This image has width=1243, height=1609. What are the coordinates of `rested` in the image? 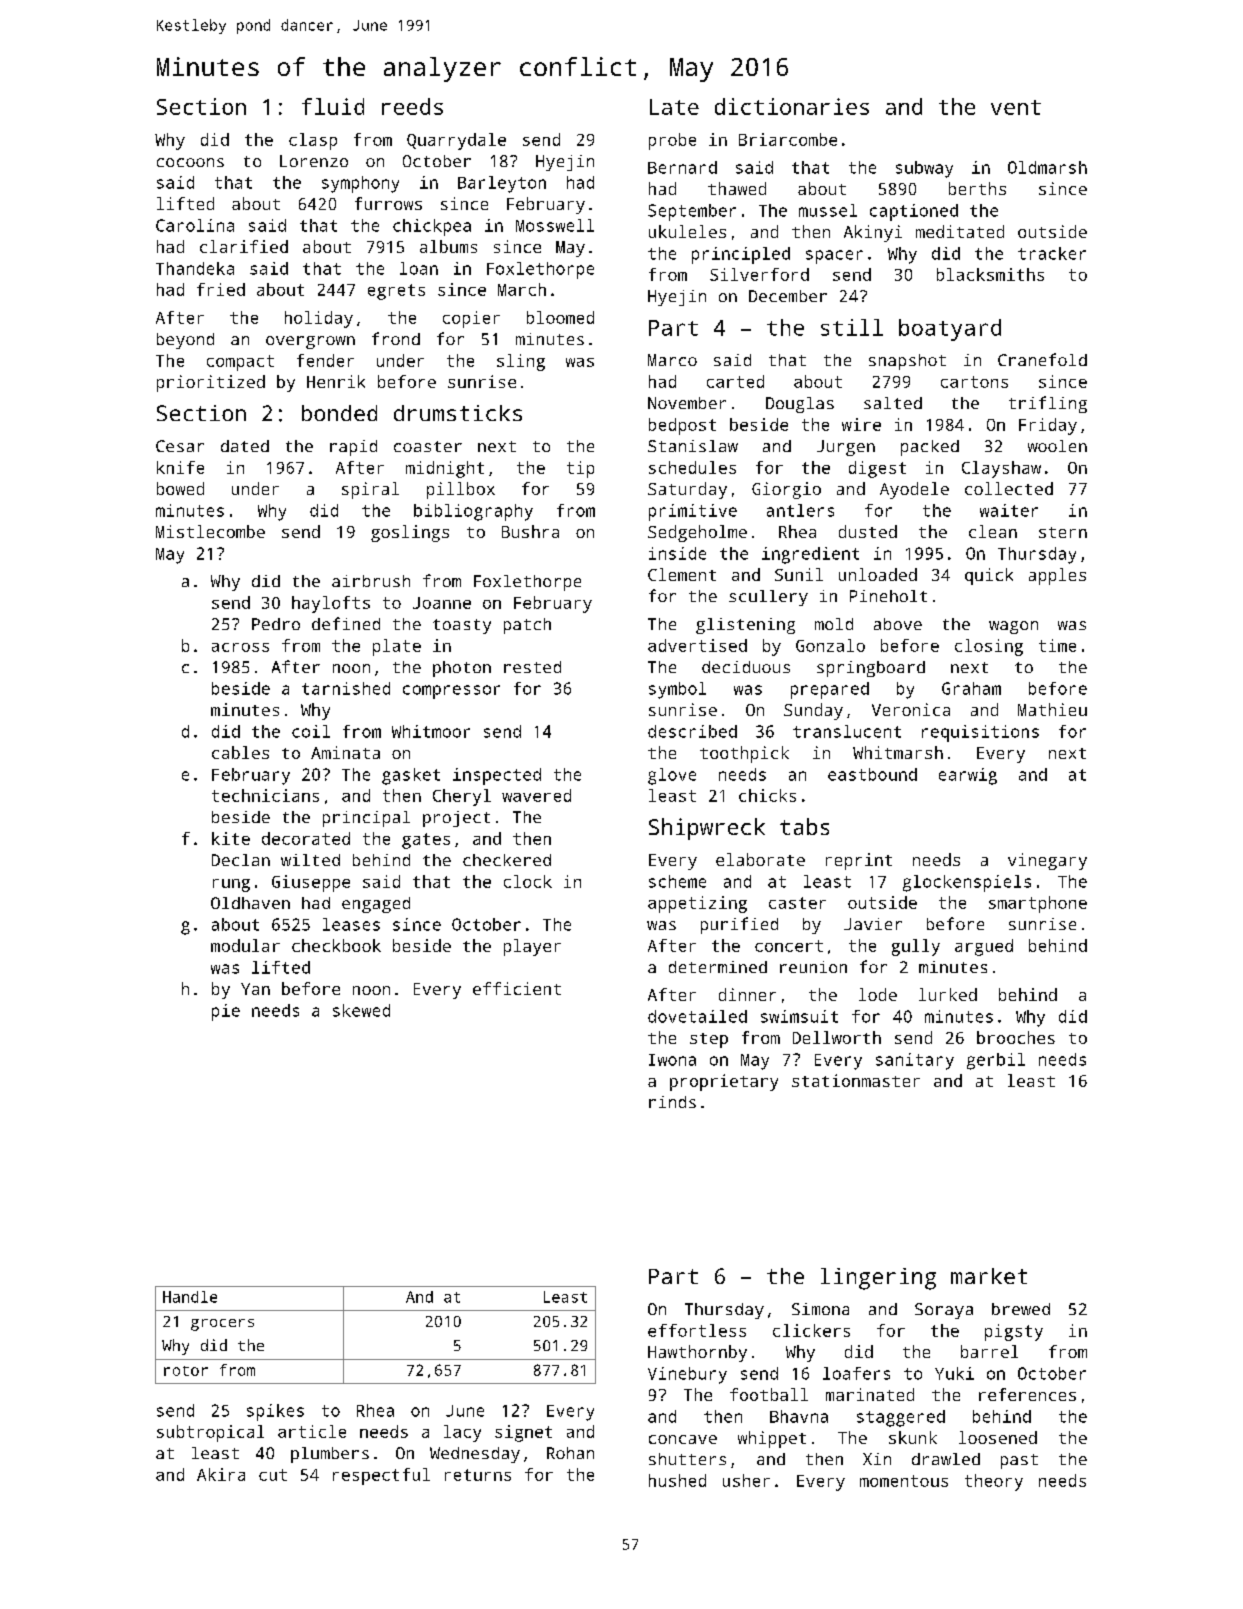 It's located at (532, 667).
